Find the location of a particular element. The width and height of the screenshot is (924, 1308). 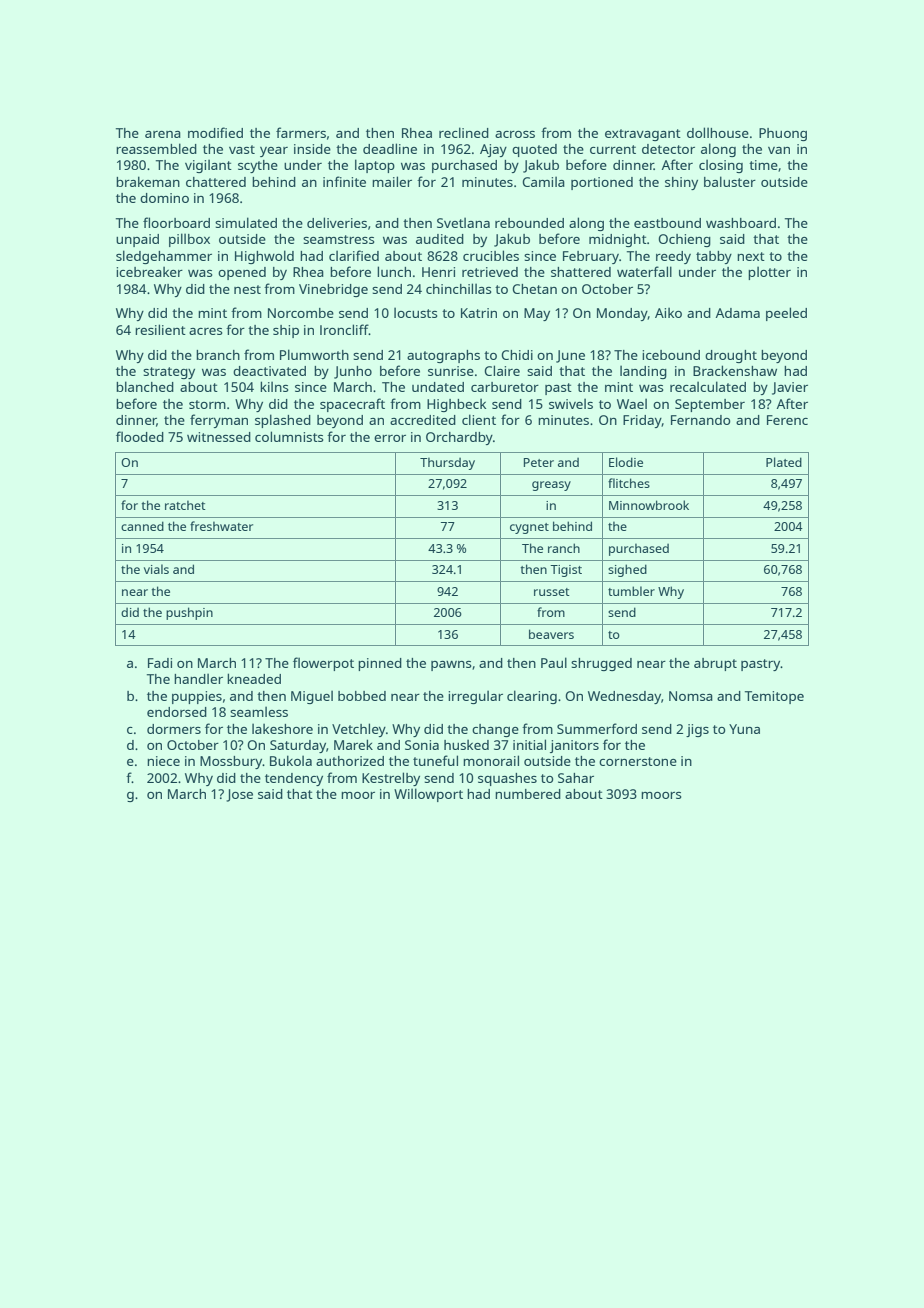

dormers is located at coordinates (174, 729).
